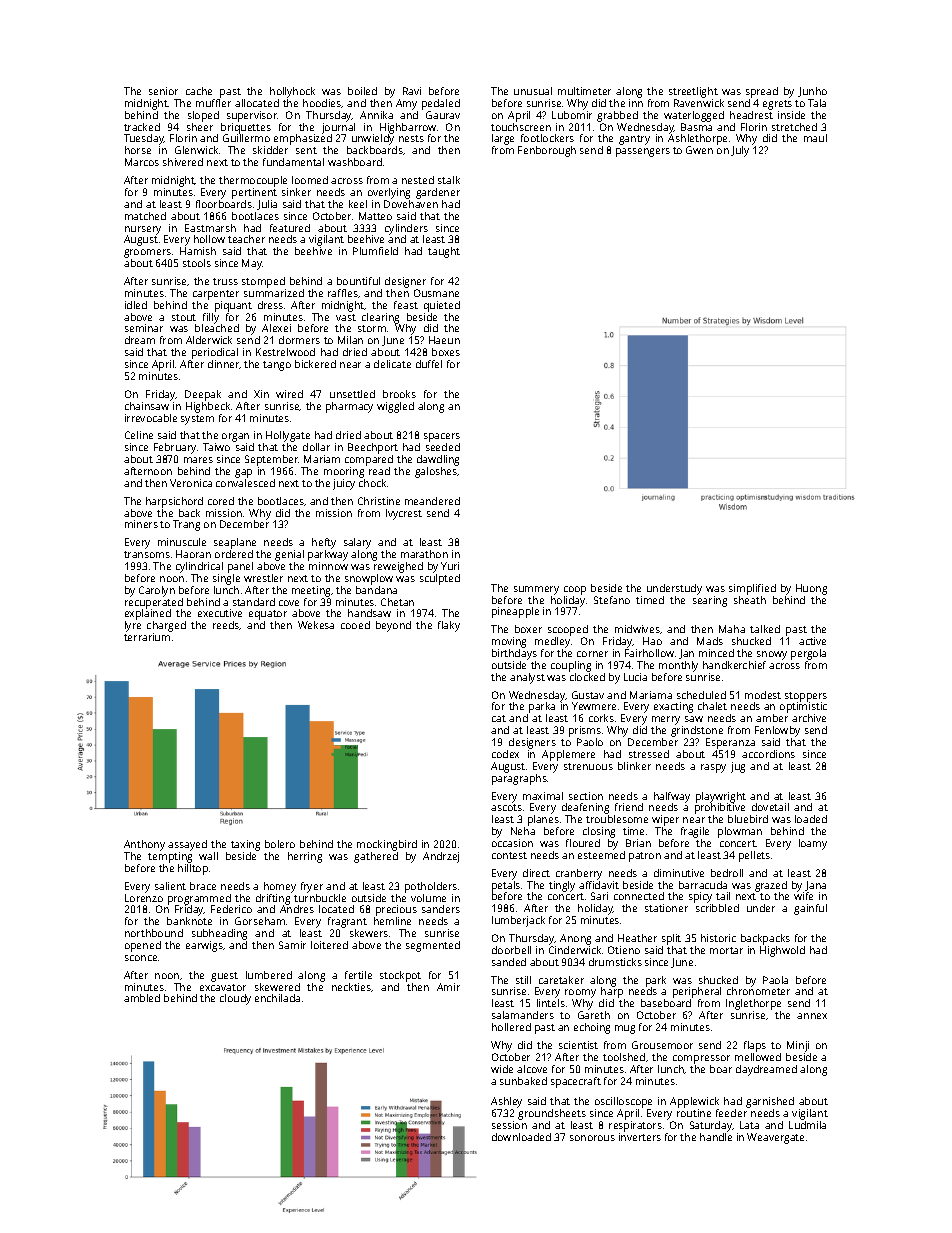 This page has height=1233, width=952. What do you see at coordinates (362, 91) in the page?
I see `boiled` at bounding box center [362, 91].
